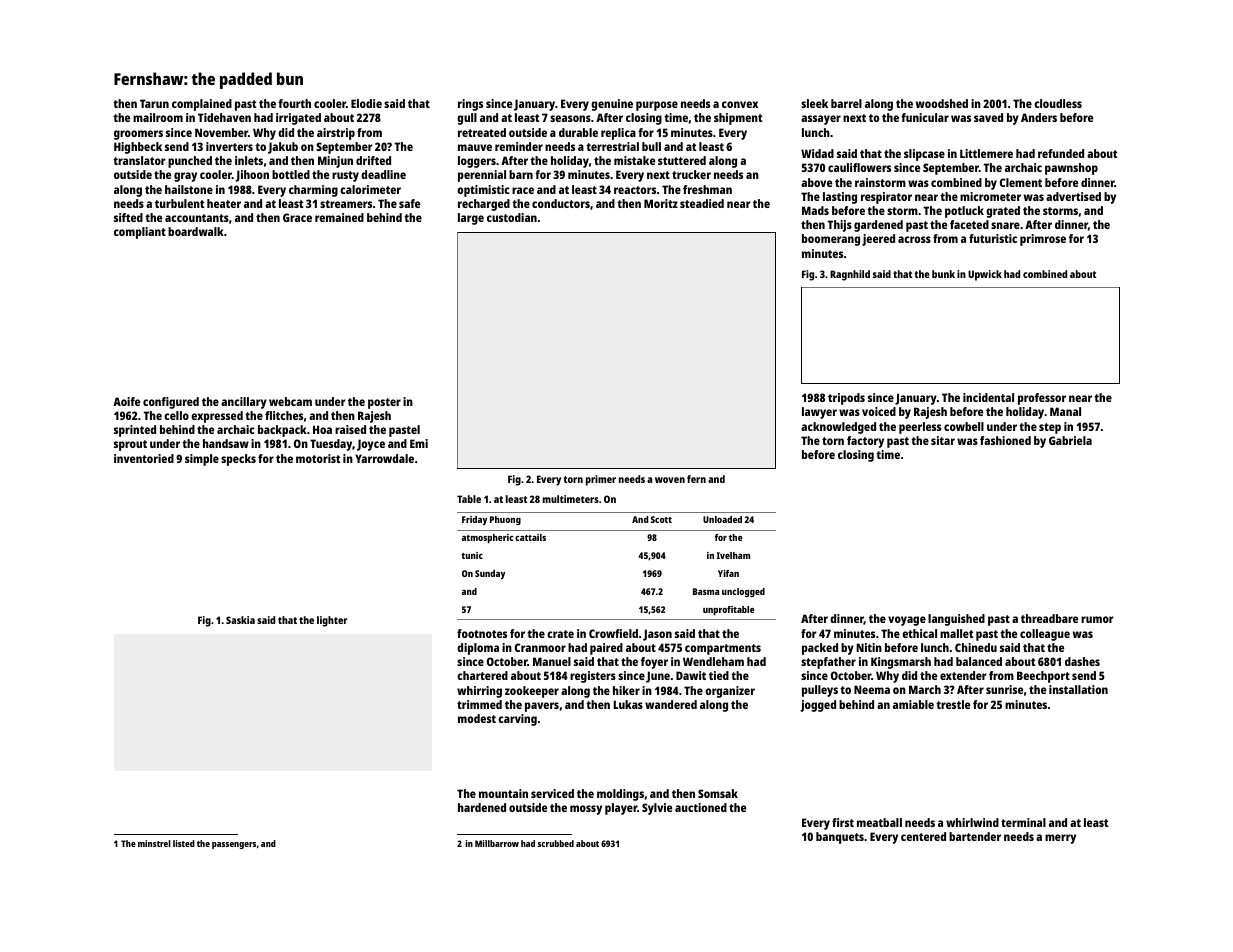  Describe the element at coordinates (953, 704) in the page. I see `trestle` at that location.
